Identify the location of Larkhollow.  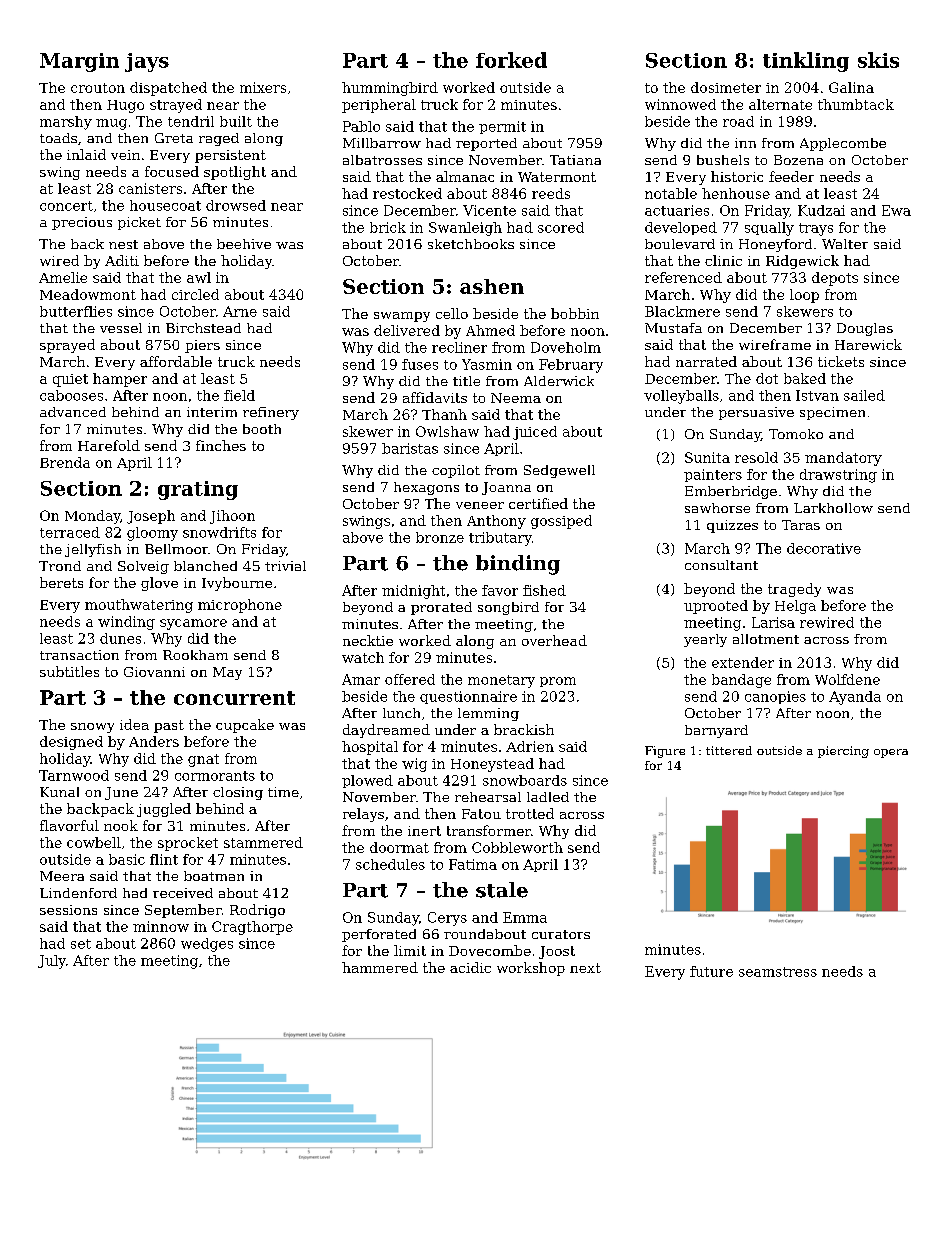
(833, 508).
